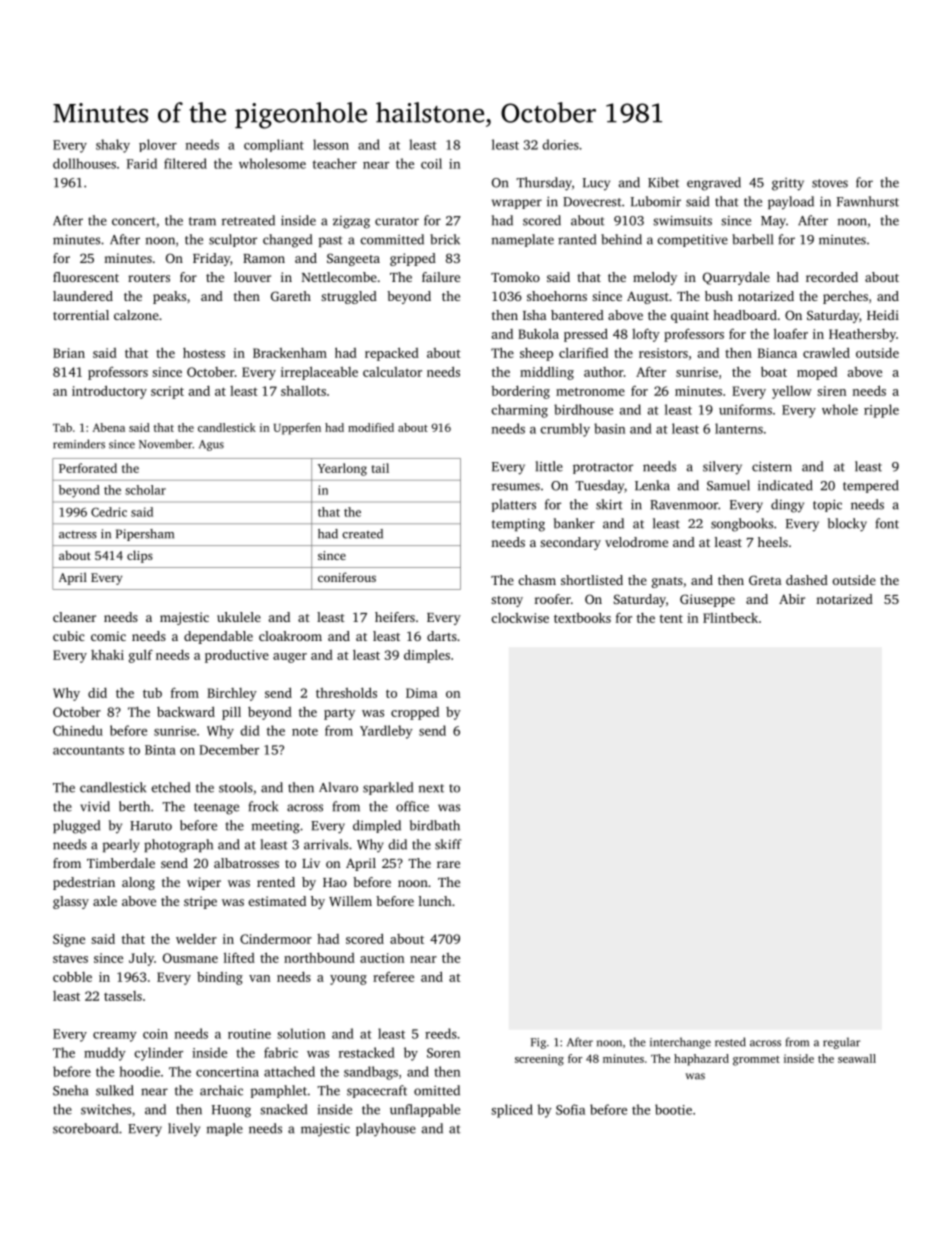 This page has width=952, height=1233. Describe the element at coordinates (788, 184) in the page. I see `gritty` at that location.
